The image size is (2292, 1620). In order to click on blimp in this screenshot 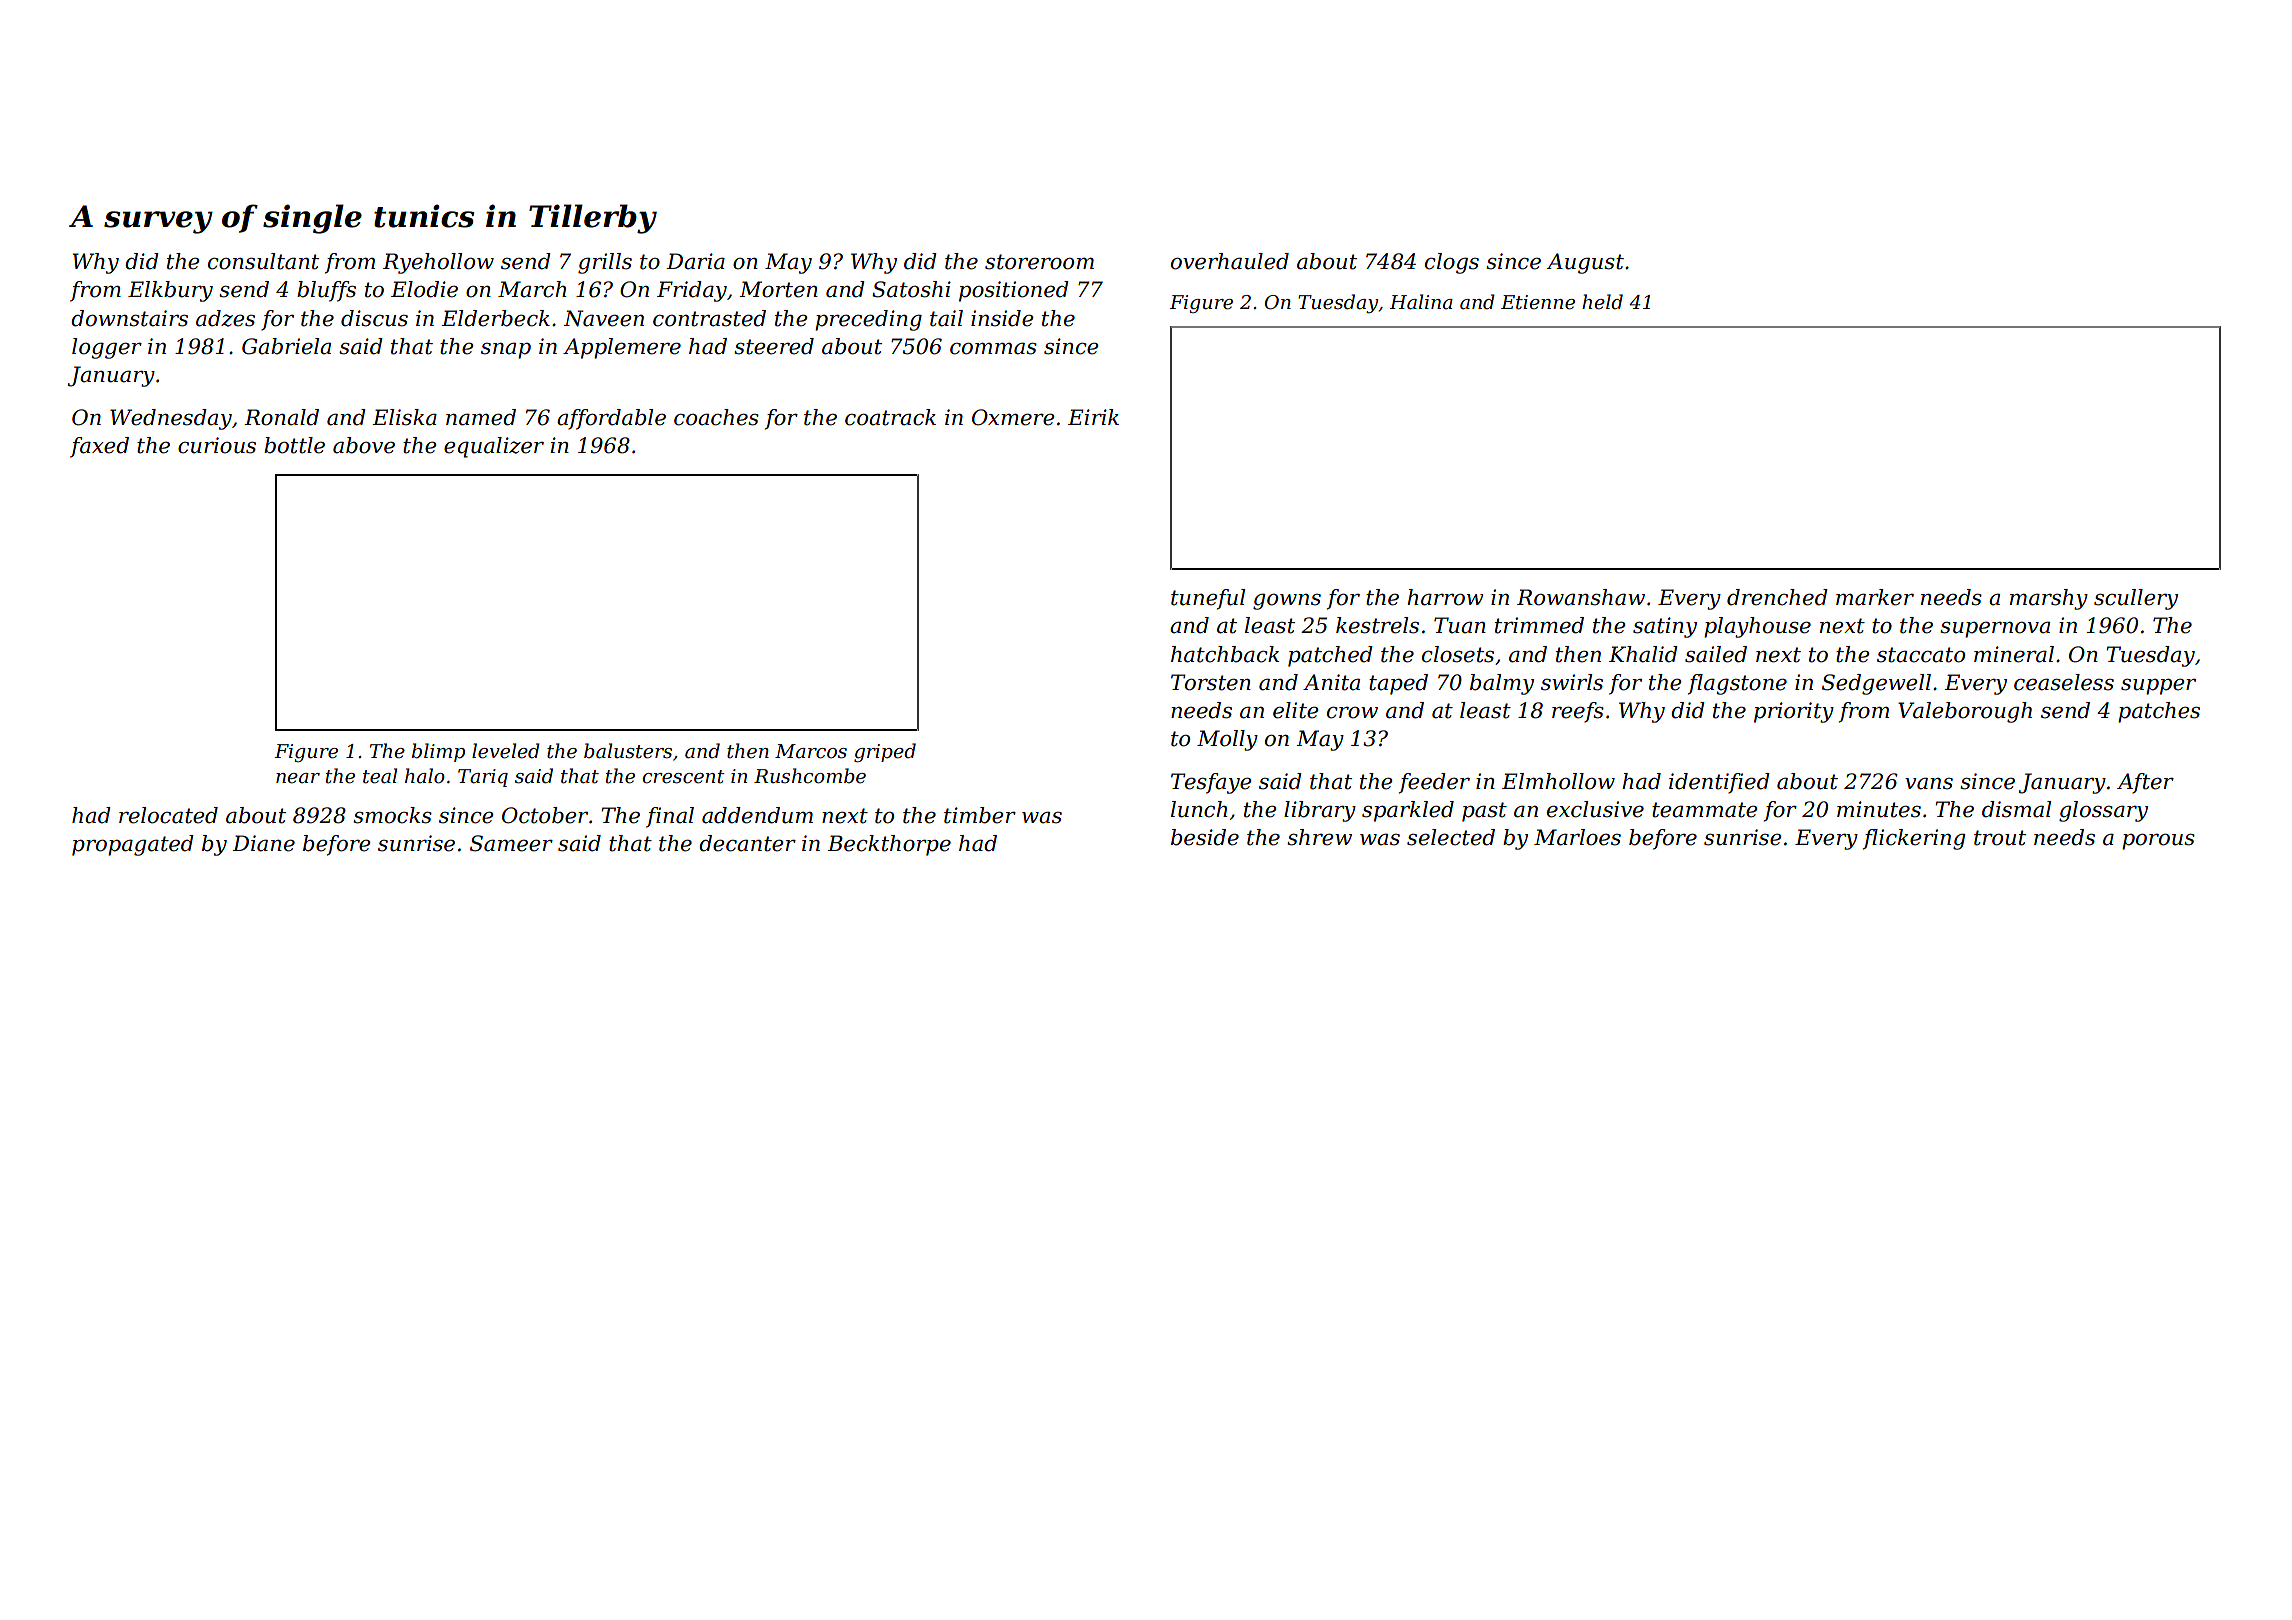, I will do `click(438, 752)`.
